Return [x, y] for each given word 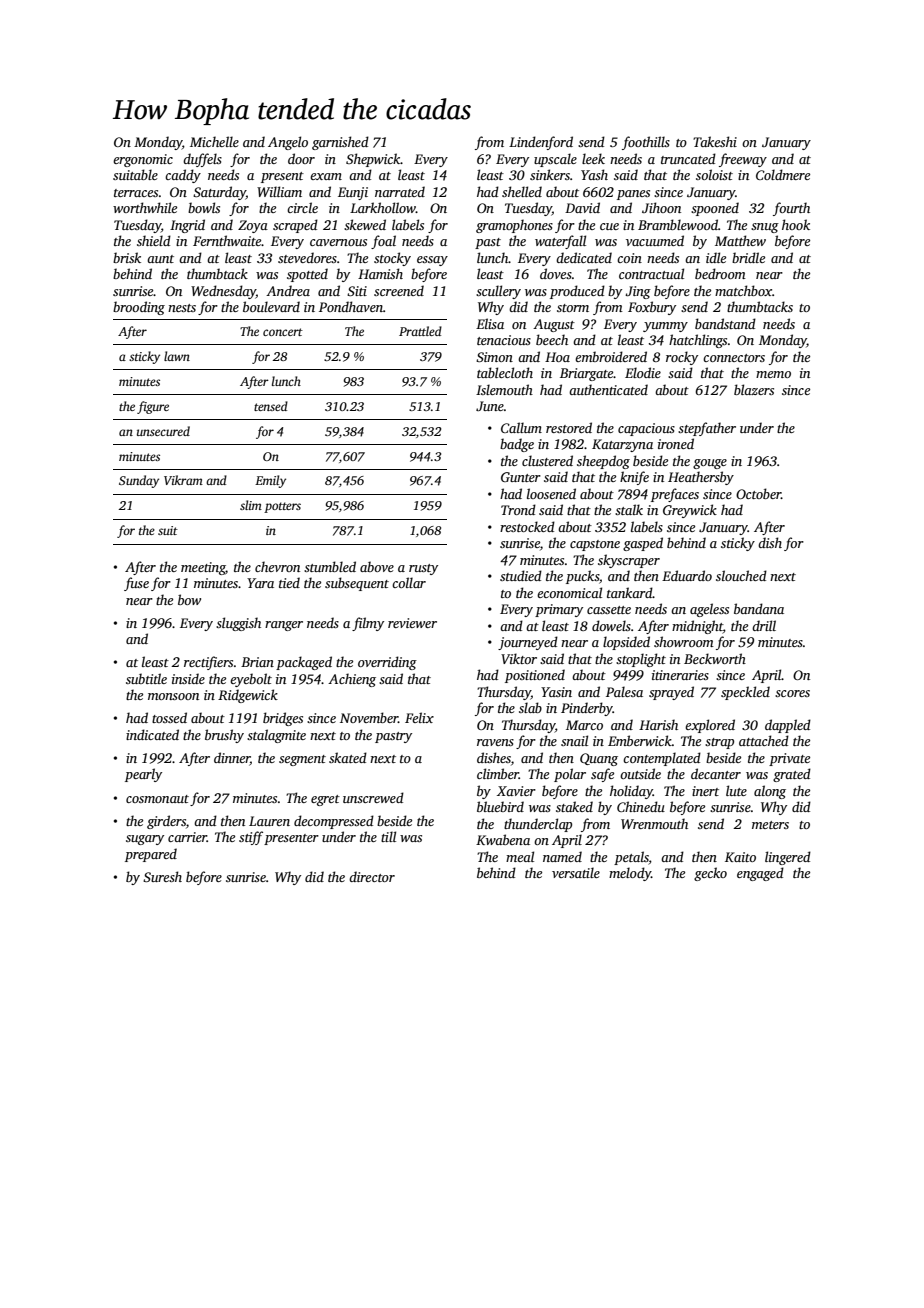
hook [796, 224]
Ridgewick [248, 696]
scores [792, 693]
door [301, 158]
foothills [646, 143]
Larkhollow [383, 207]
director [372, 876]
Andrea [288, 290]
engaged [760, 874]
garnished [340, 143]
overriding [387, 663]
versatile [576, 872]
